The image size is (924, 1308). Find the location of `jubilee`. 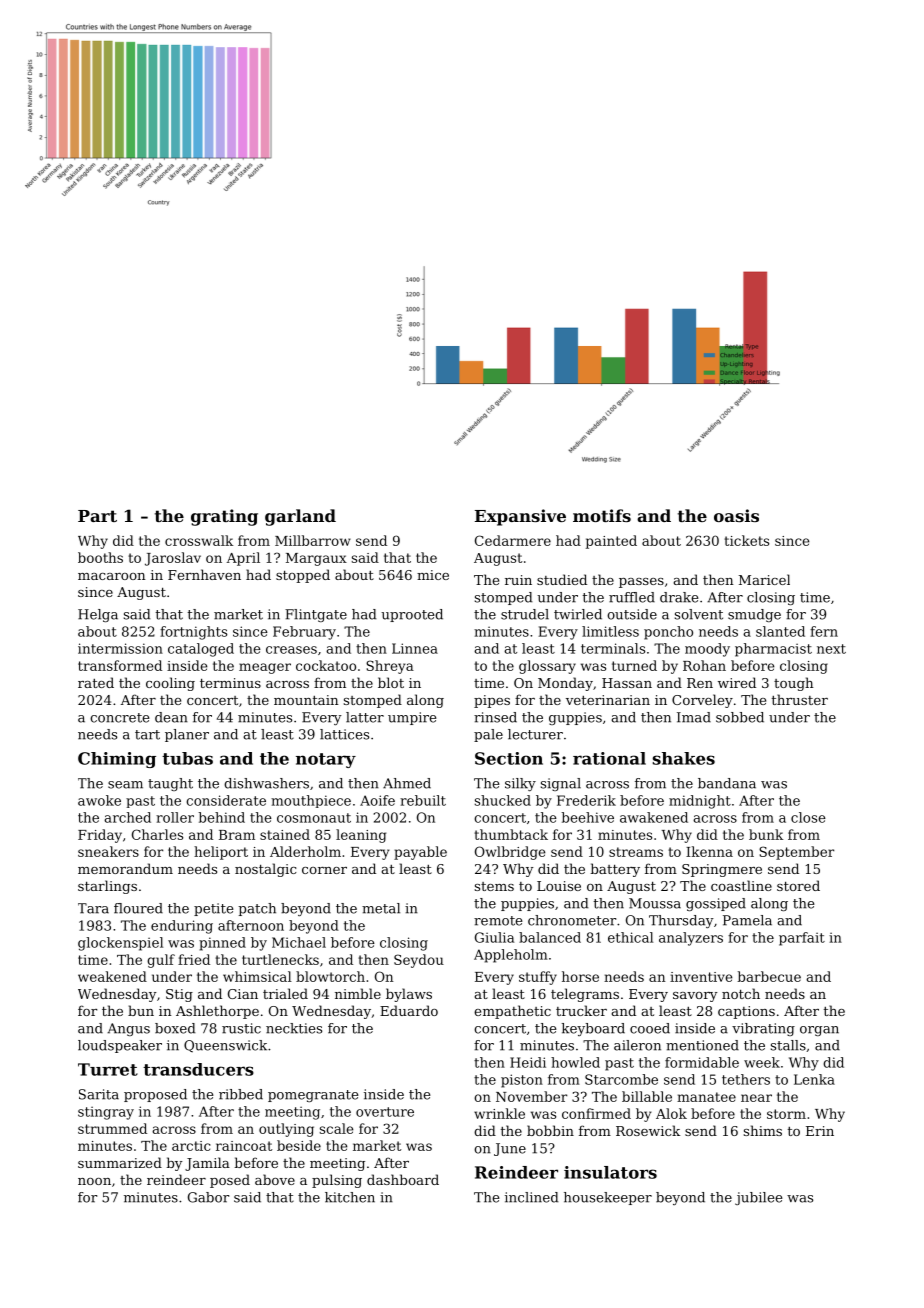

jubilee is located at coordinates (759, 1198).
